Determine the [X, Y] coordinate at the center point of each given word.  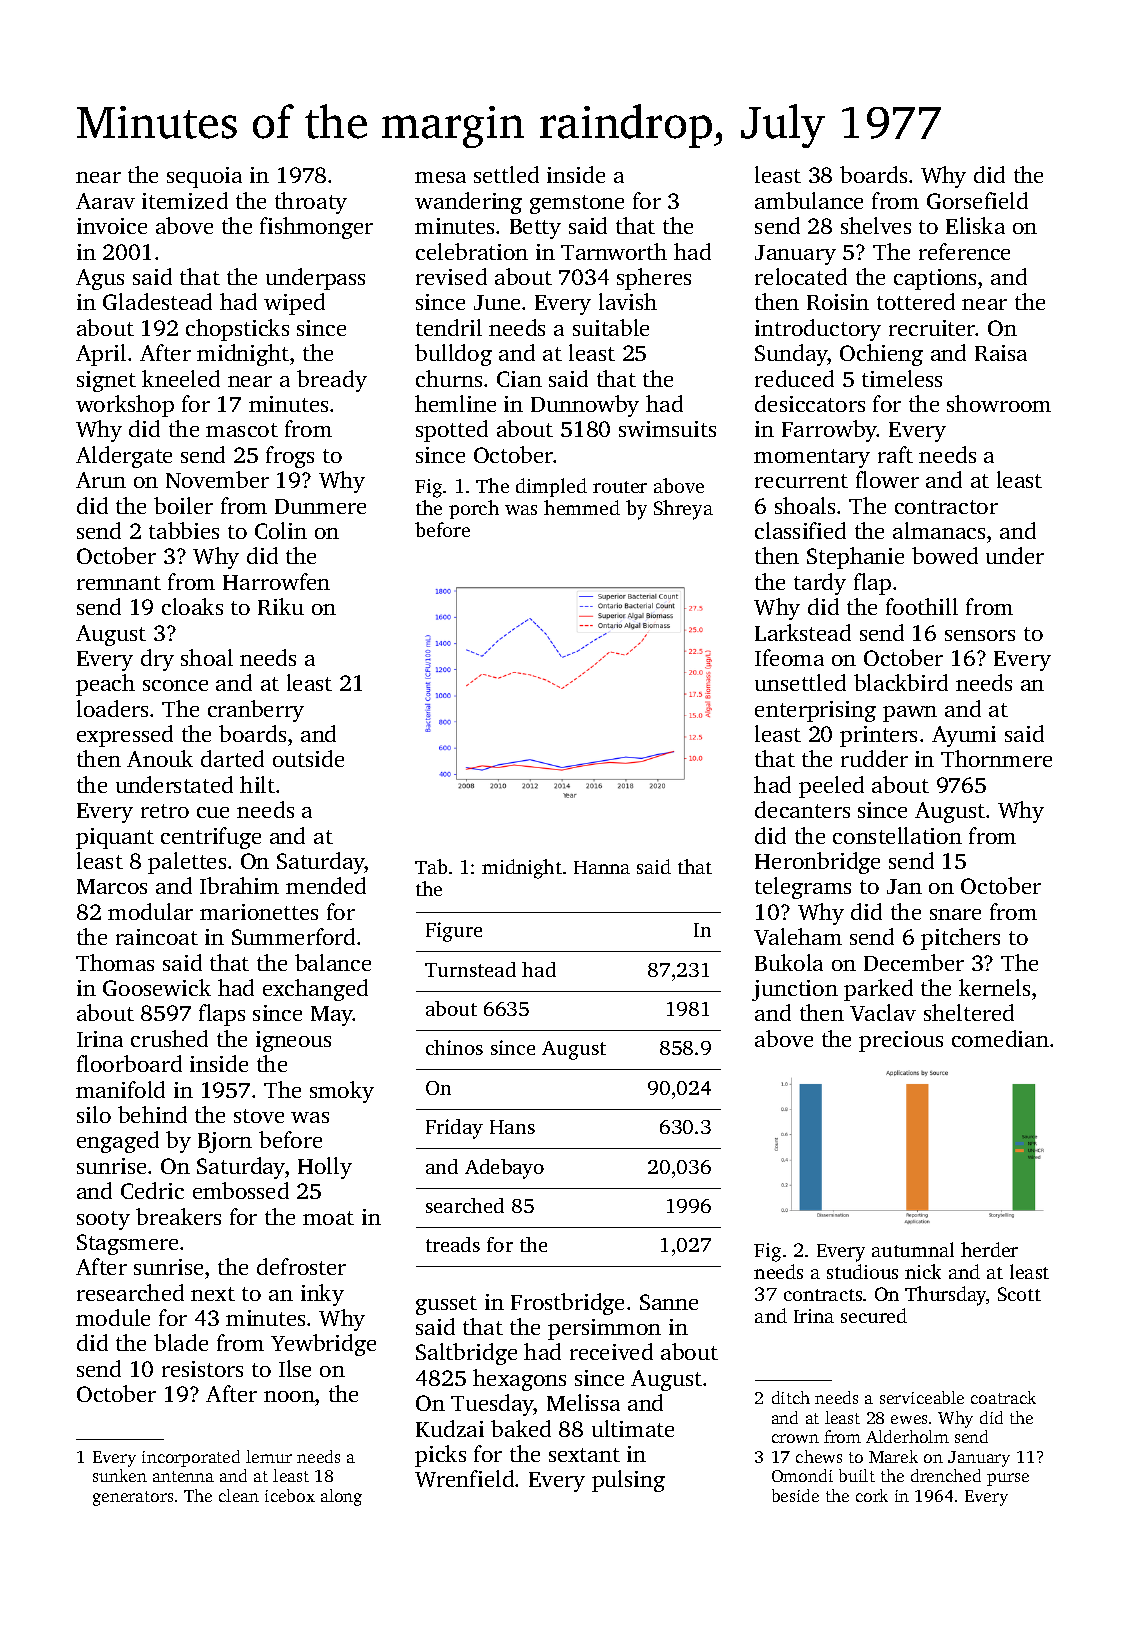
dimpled [551, 487]
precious [901, 1041]
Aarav [105, 201]
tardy [820, 584]
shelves [876, 225]
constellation [897, 835]
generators [133, 1498]
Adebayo [504, 1169]
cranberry [256, 711]
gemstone [577, 204]
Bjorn [225, 1142]
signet [106, 381]
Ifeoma [789, 657]
